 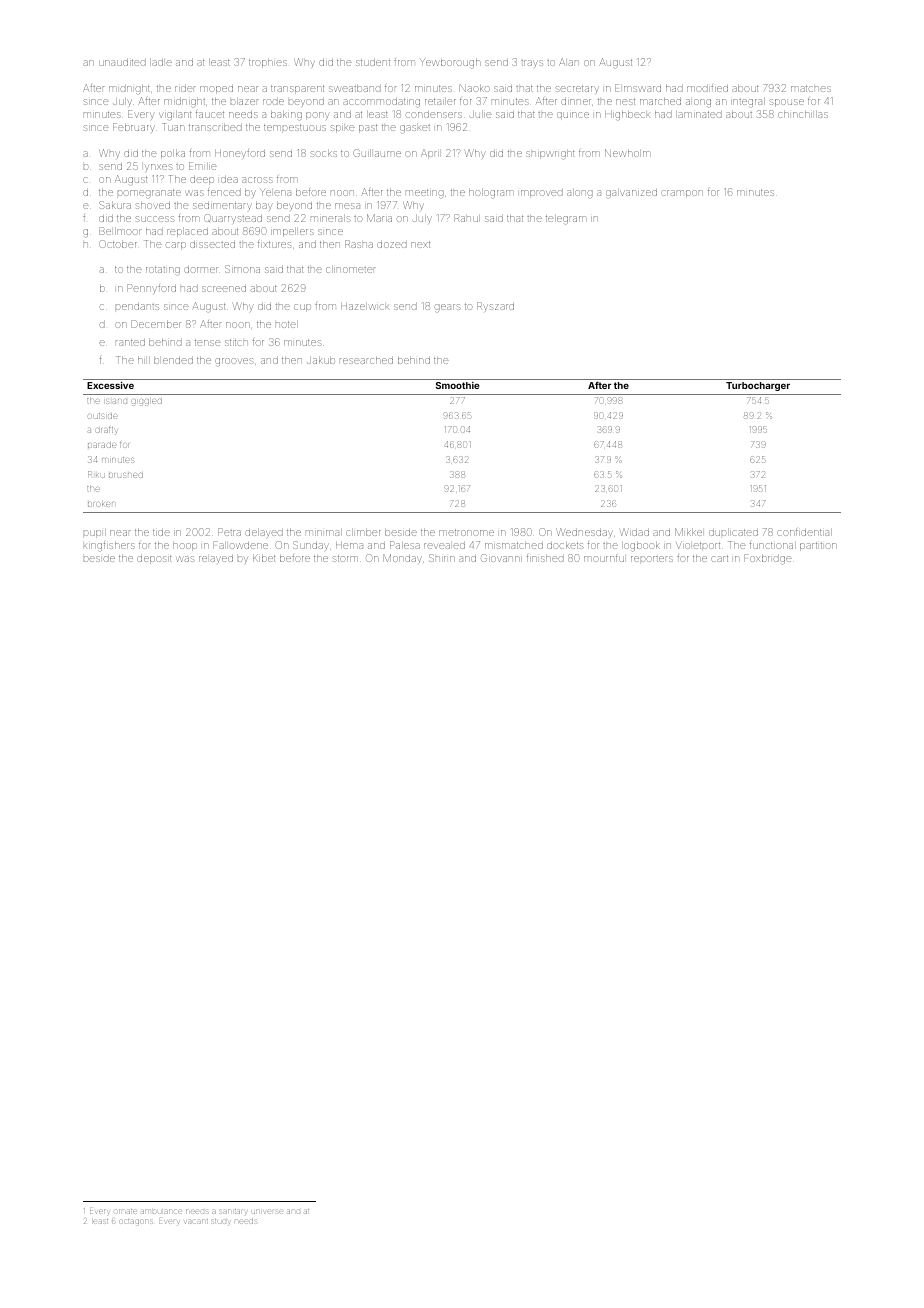 What do you see at coordinates (273, 101) in the document?
I see `rode` at bounding box center [273, 101].
